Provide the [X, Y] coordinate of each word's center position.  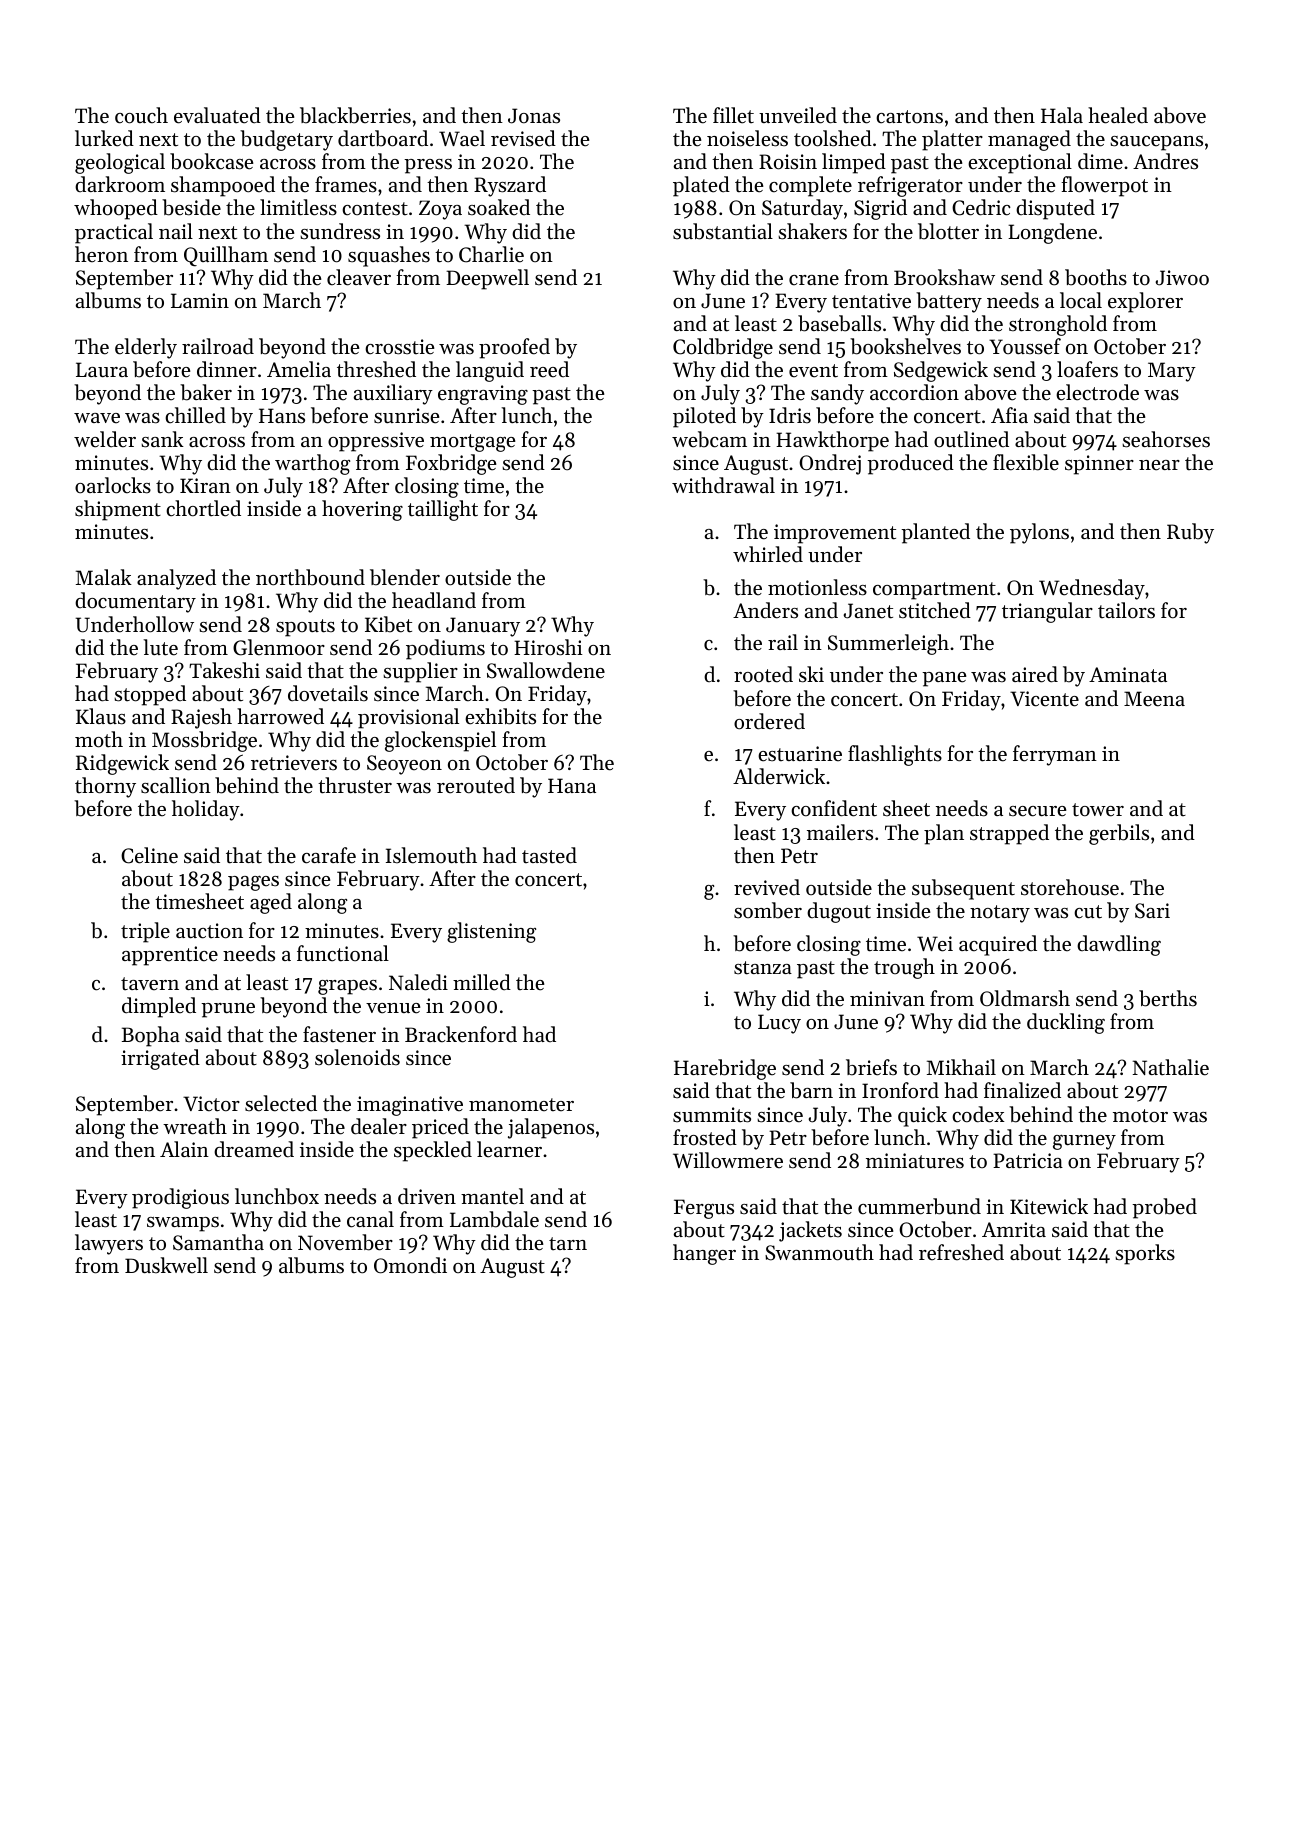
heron [101, 254]
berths [1168, 998]
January [483, 627]
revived [767, 887]
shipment [118, 510]
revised [523, 138]
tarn [568, 1244]
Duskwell [166, 1265]
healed [1118, 115]
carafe [329, 855]
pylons [1039, 533]
